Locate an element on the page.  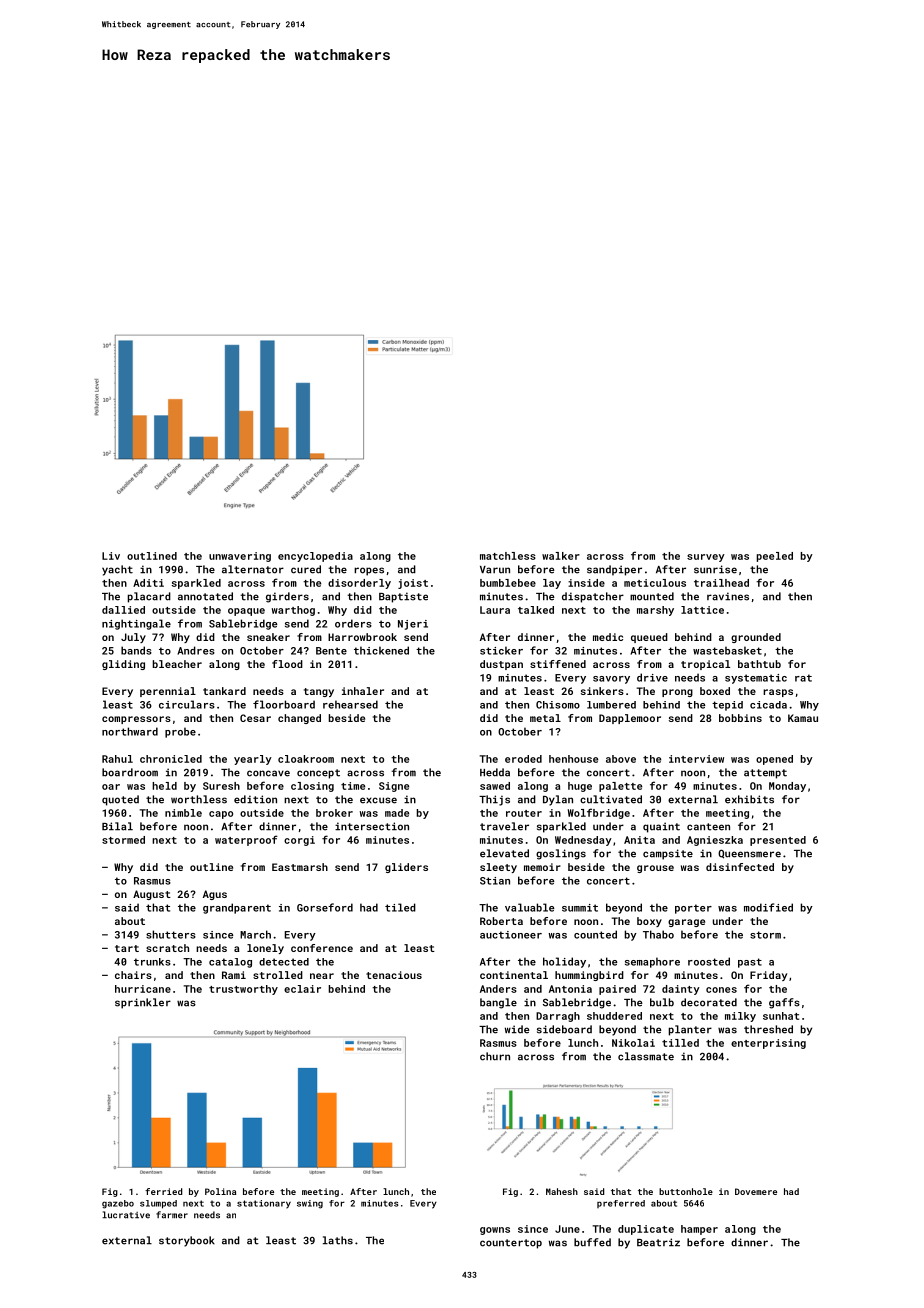
changed is located at coordinates (299, 719).
